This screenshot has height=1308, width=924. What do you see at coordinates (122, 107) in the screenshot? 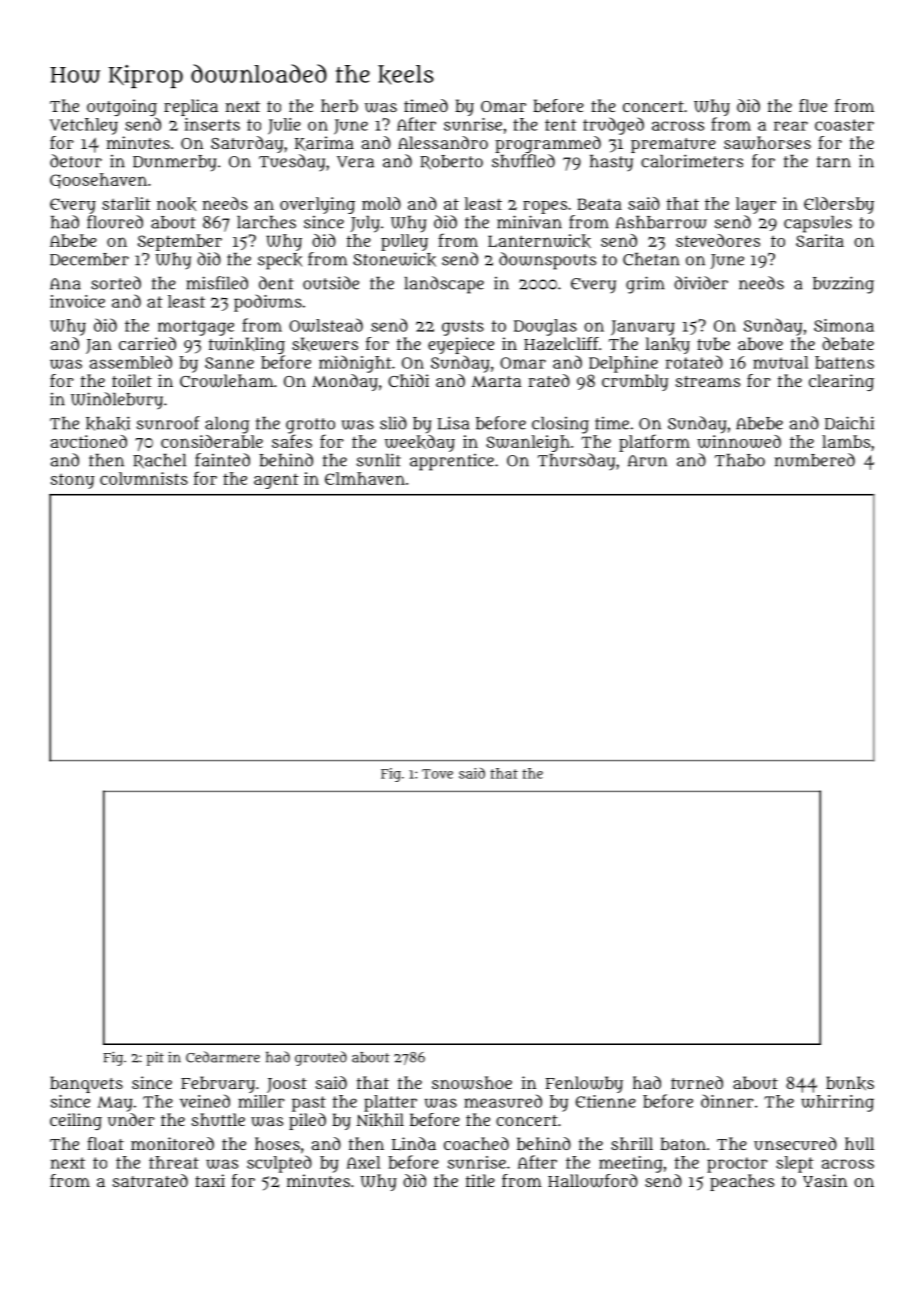
I see `outgoing` at bounding box center [122, 107].
